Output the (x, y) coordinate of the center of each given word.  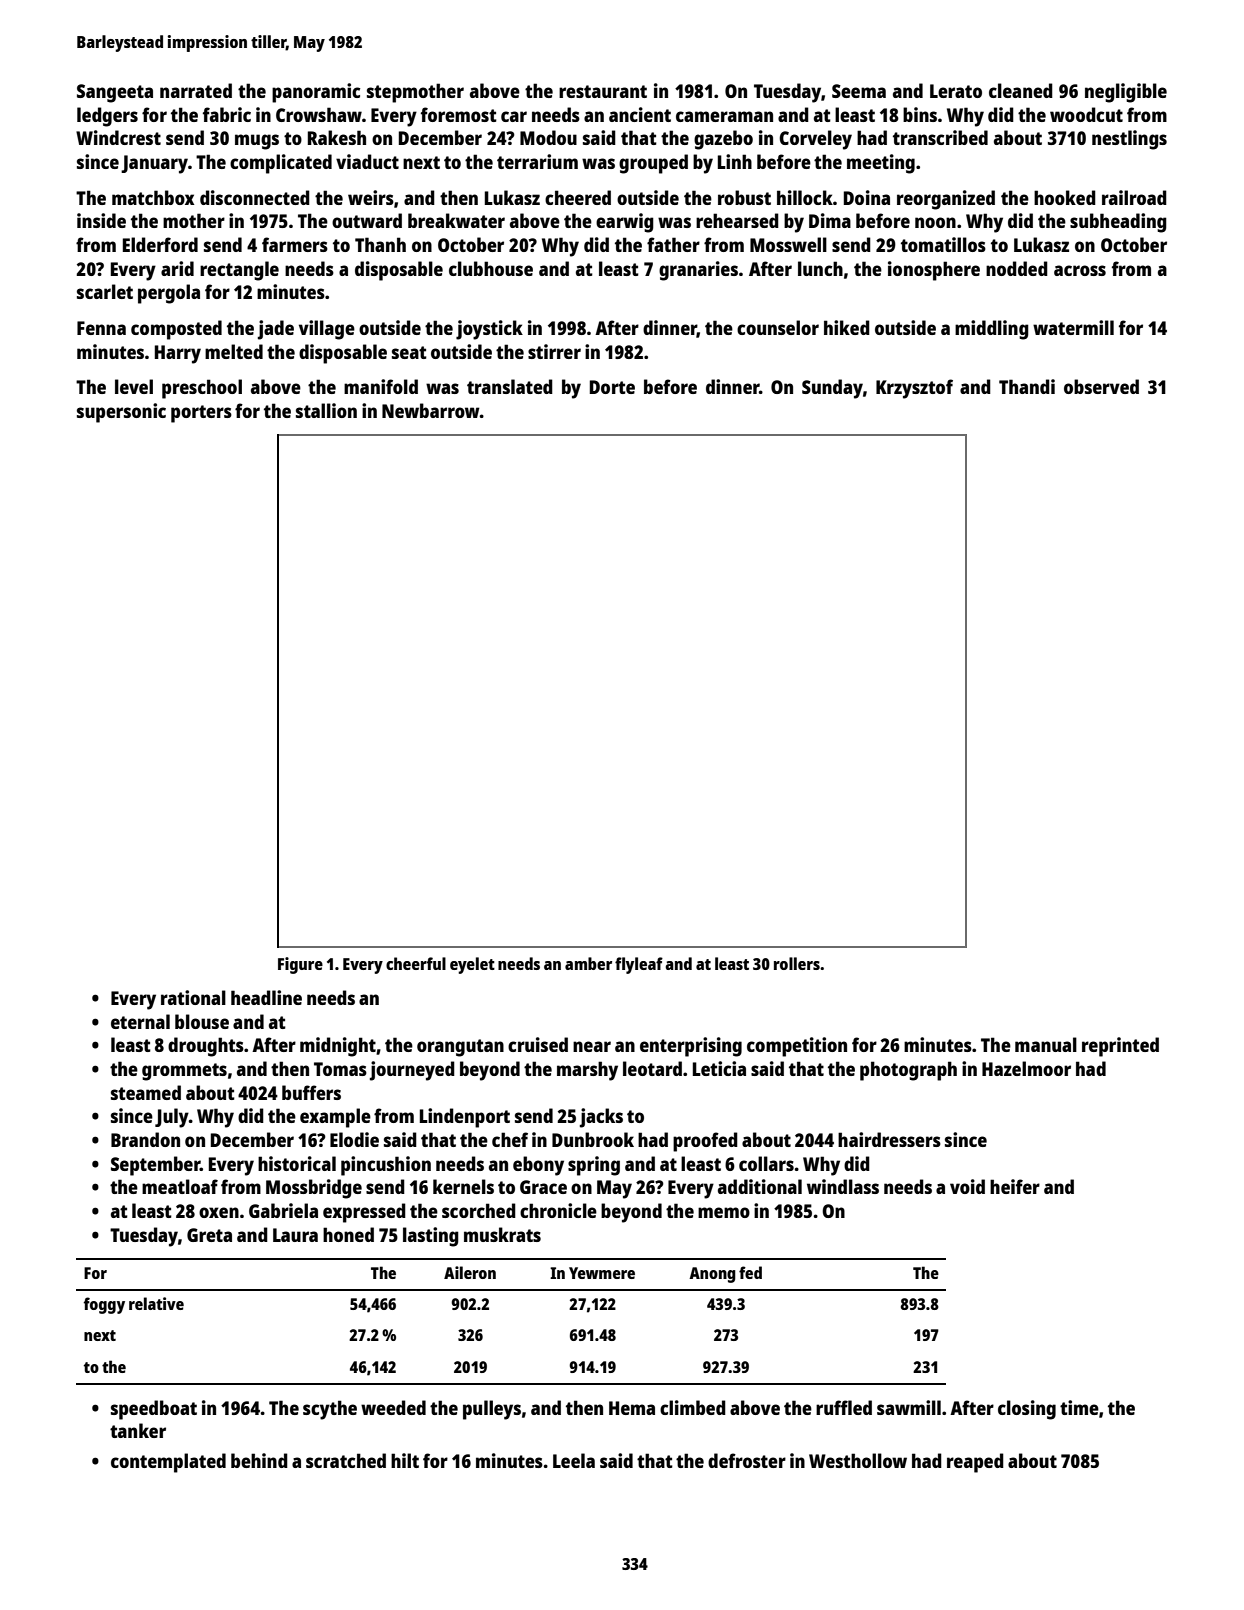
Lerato (956, 91)
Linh (735, 161)
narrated (196, 90)
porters (201, 414)
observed (1101, 386)
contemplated (168, 1463)
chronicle (558, 1210)
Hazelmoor (1026, 1068)
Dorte (612, 387)
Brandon (145, 1139)
